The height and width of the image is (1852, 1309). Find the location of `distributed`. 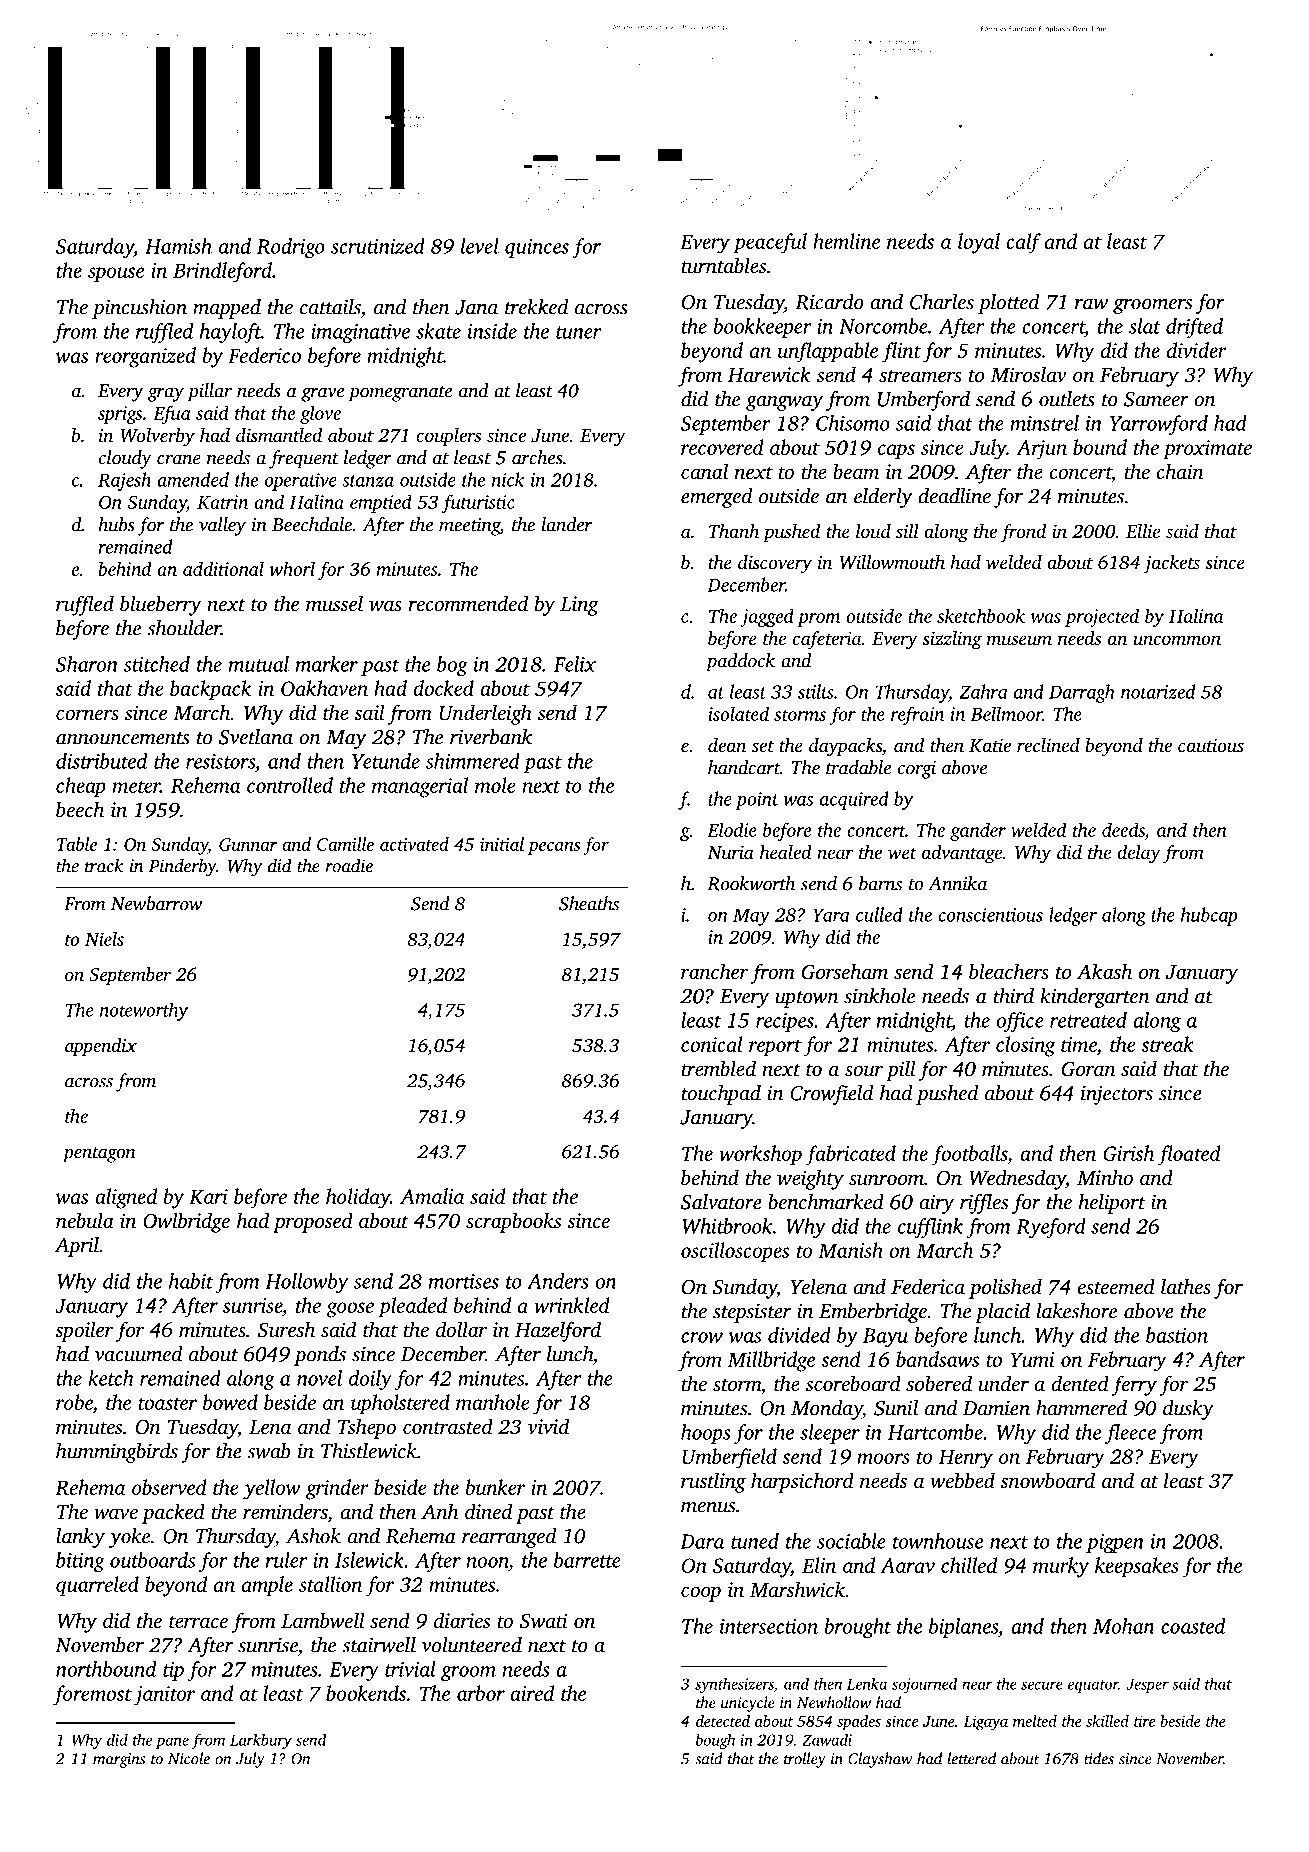

distributed is located at coordinates (101, 761).
